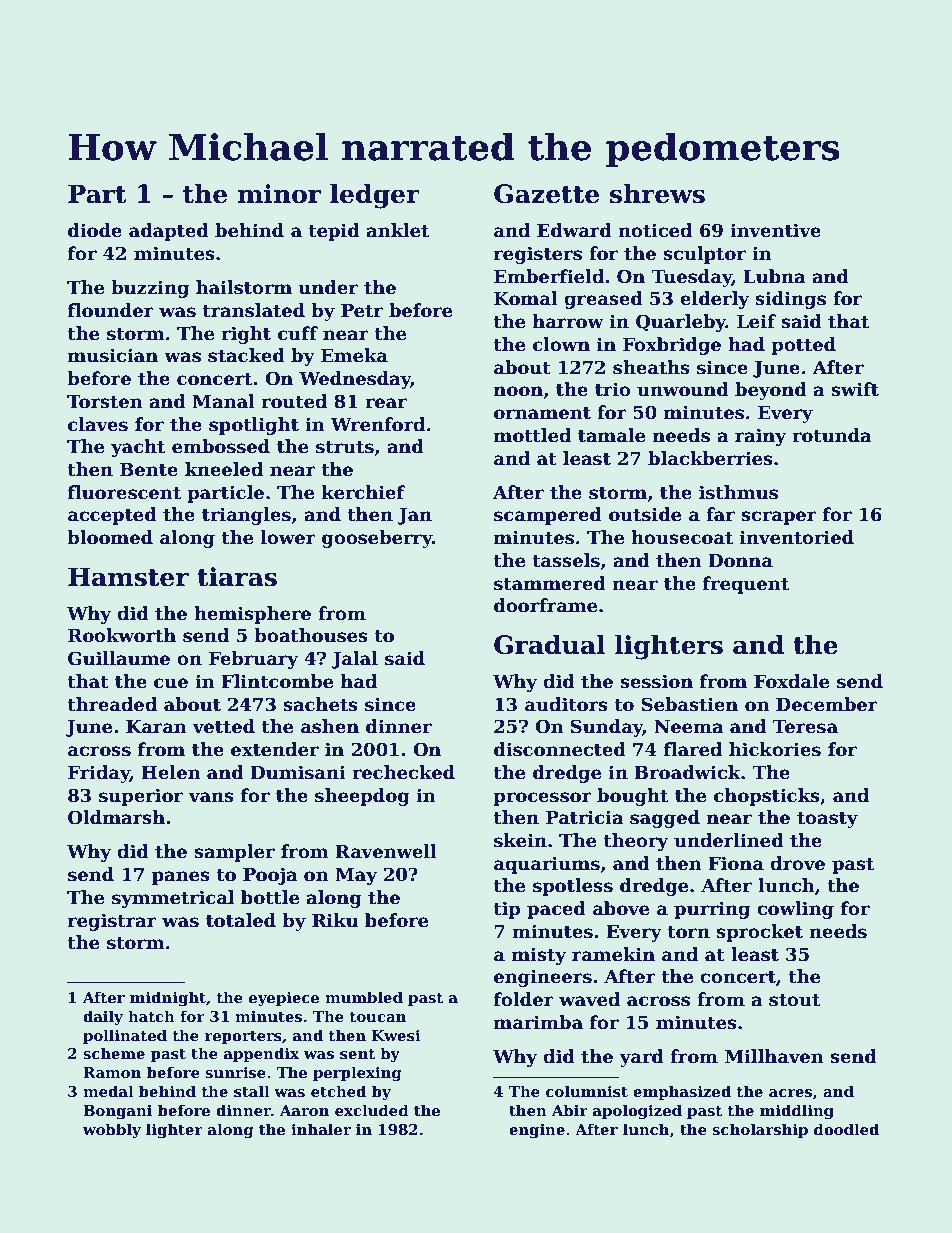  What do you see at coordinates (377, 539) in the screenshot?
I see `gooseberry` at bounding box center [377, 539].
